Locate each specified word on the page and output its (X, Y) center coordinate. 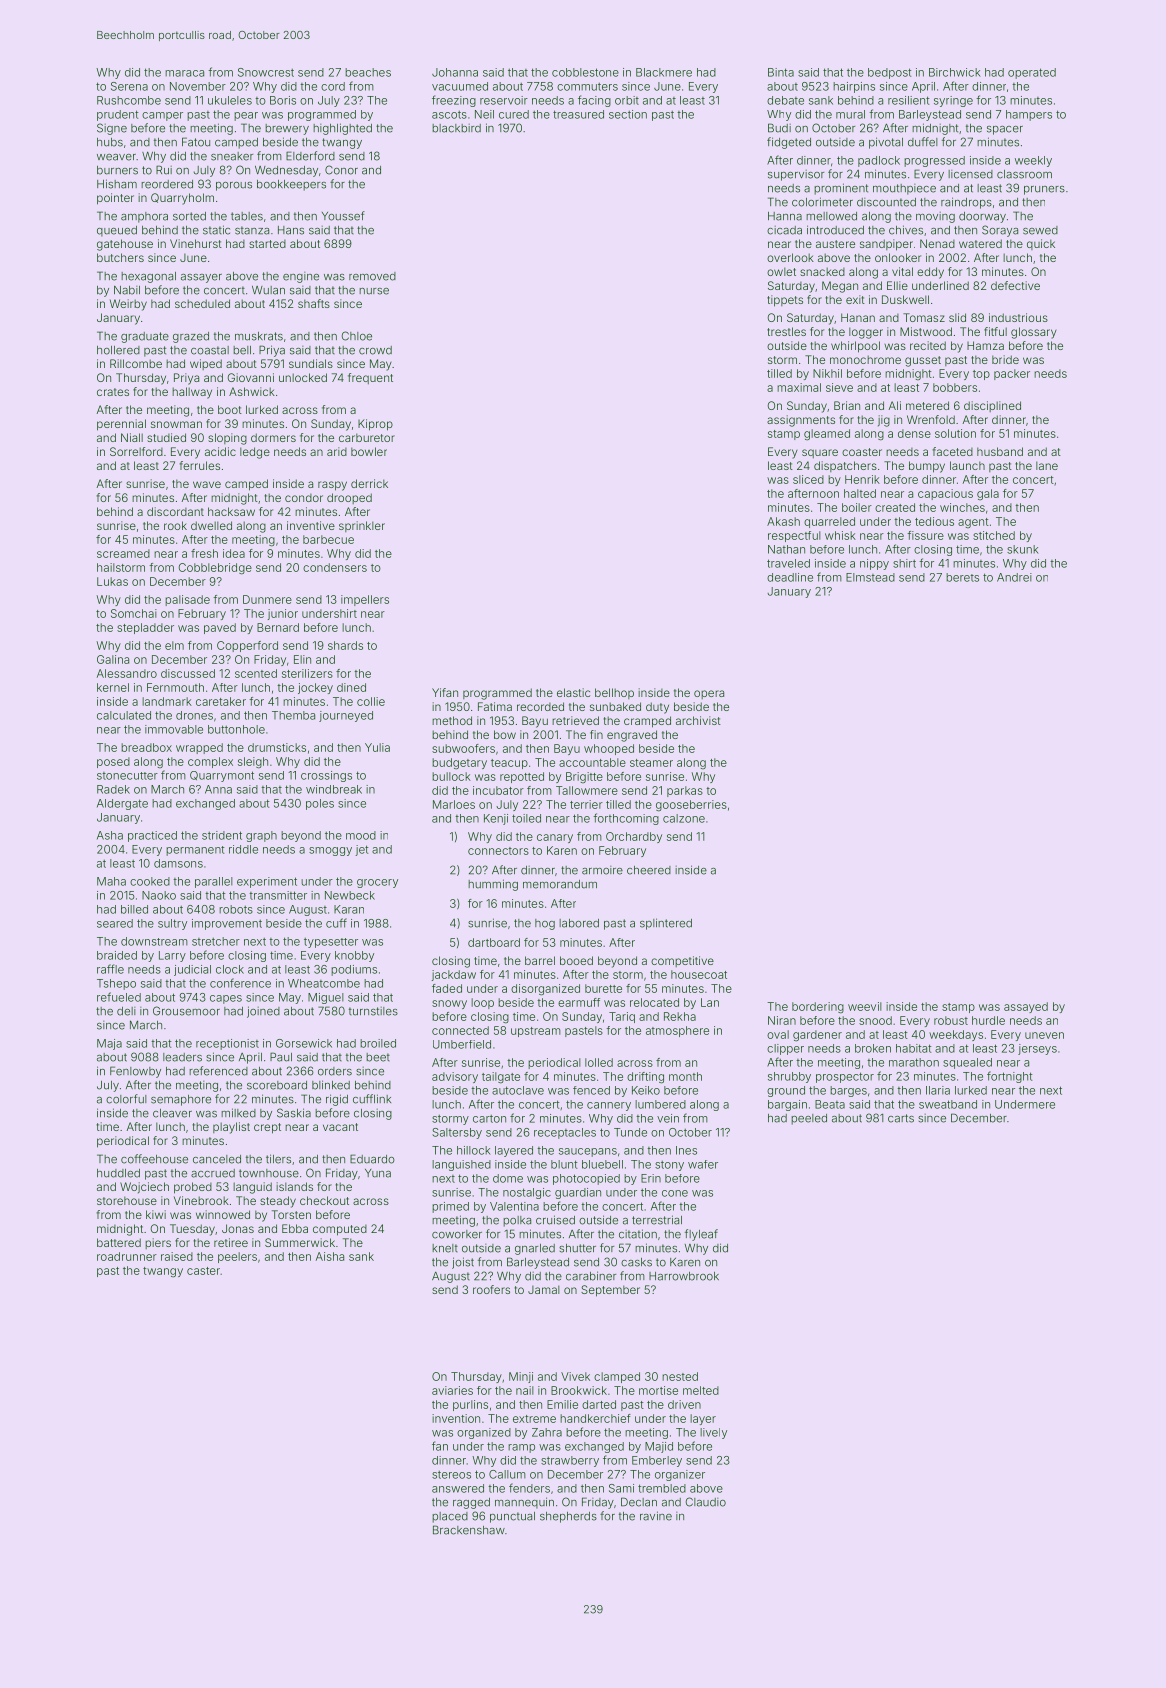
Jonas (238, 1228)
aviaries (452, 1390)
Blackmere (664, 72)
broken (873, 1048)
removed (372, 276)
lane (1047, 465)
